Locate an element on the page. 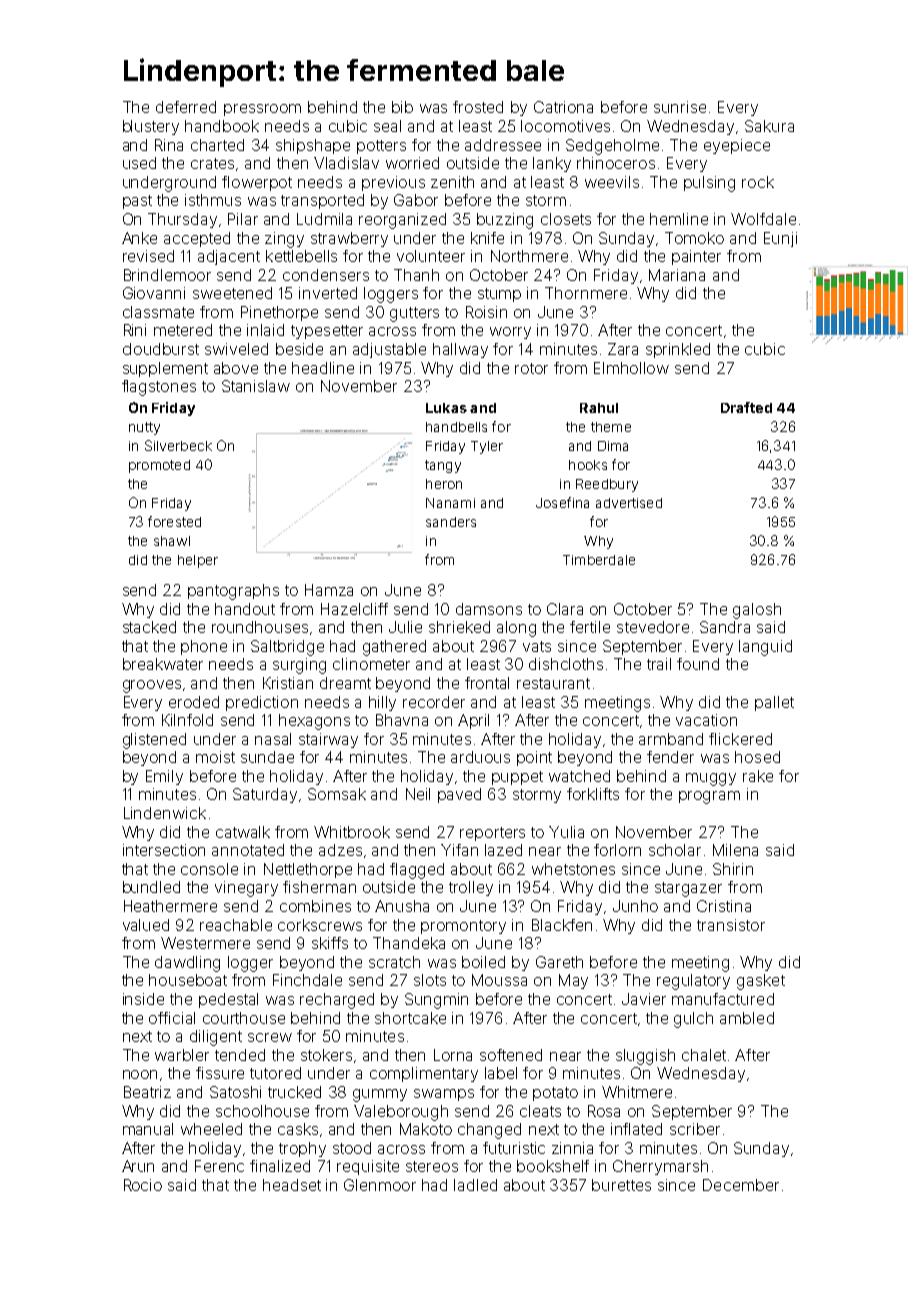  crates is located at coordinates (212, 163).
